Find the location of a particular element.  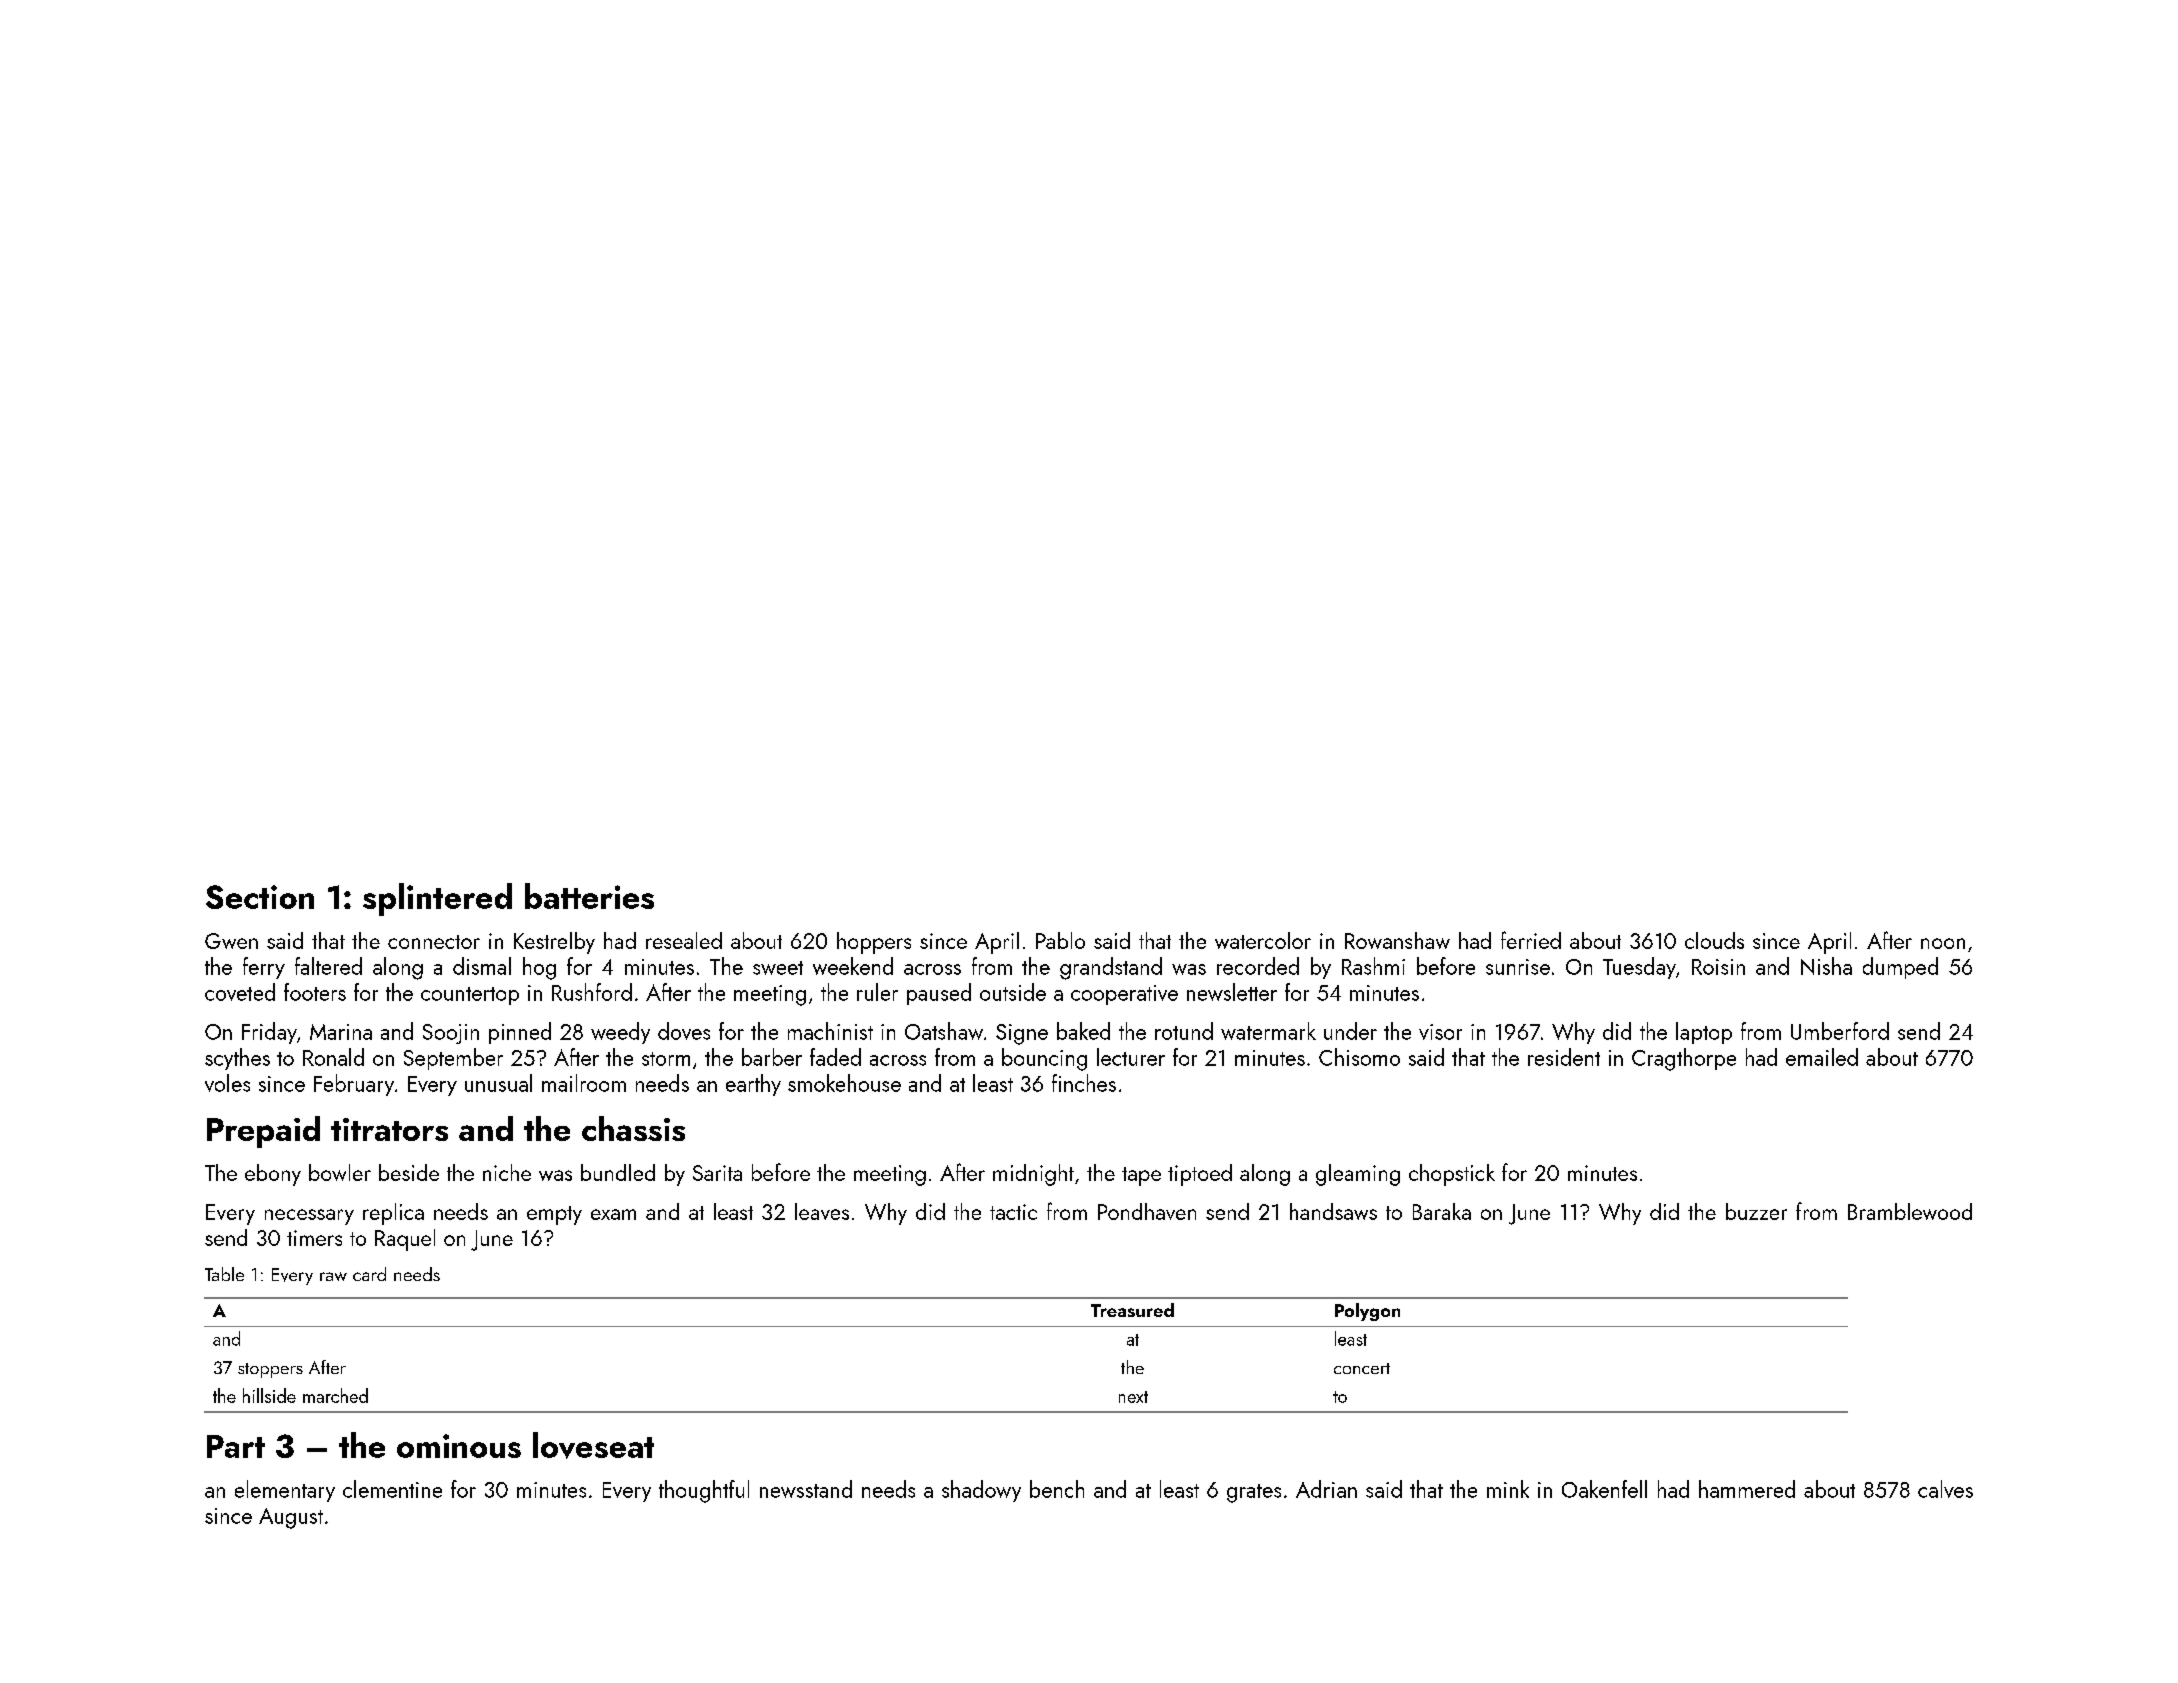

Rowanshaw is located at coordinates (1397, 940).
